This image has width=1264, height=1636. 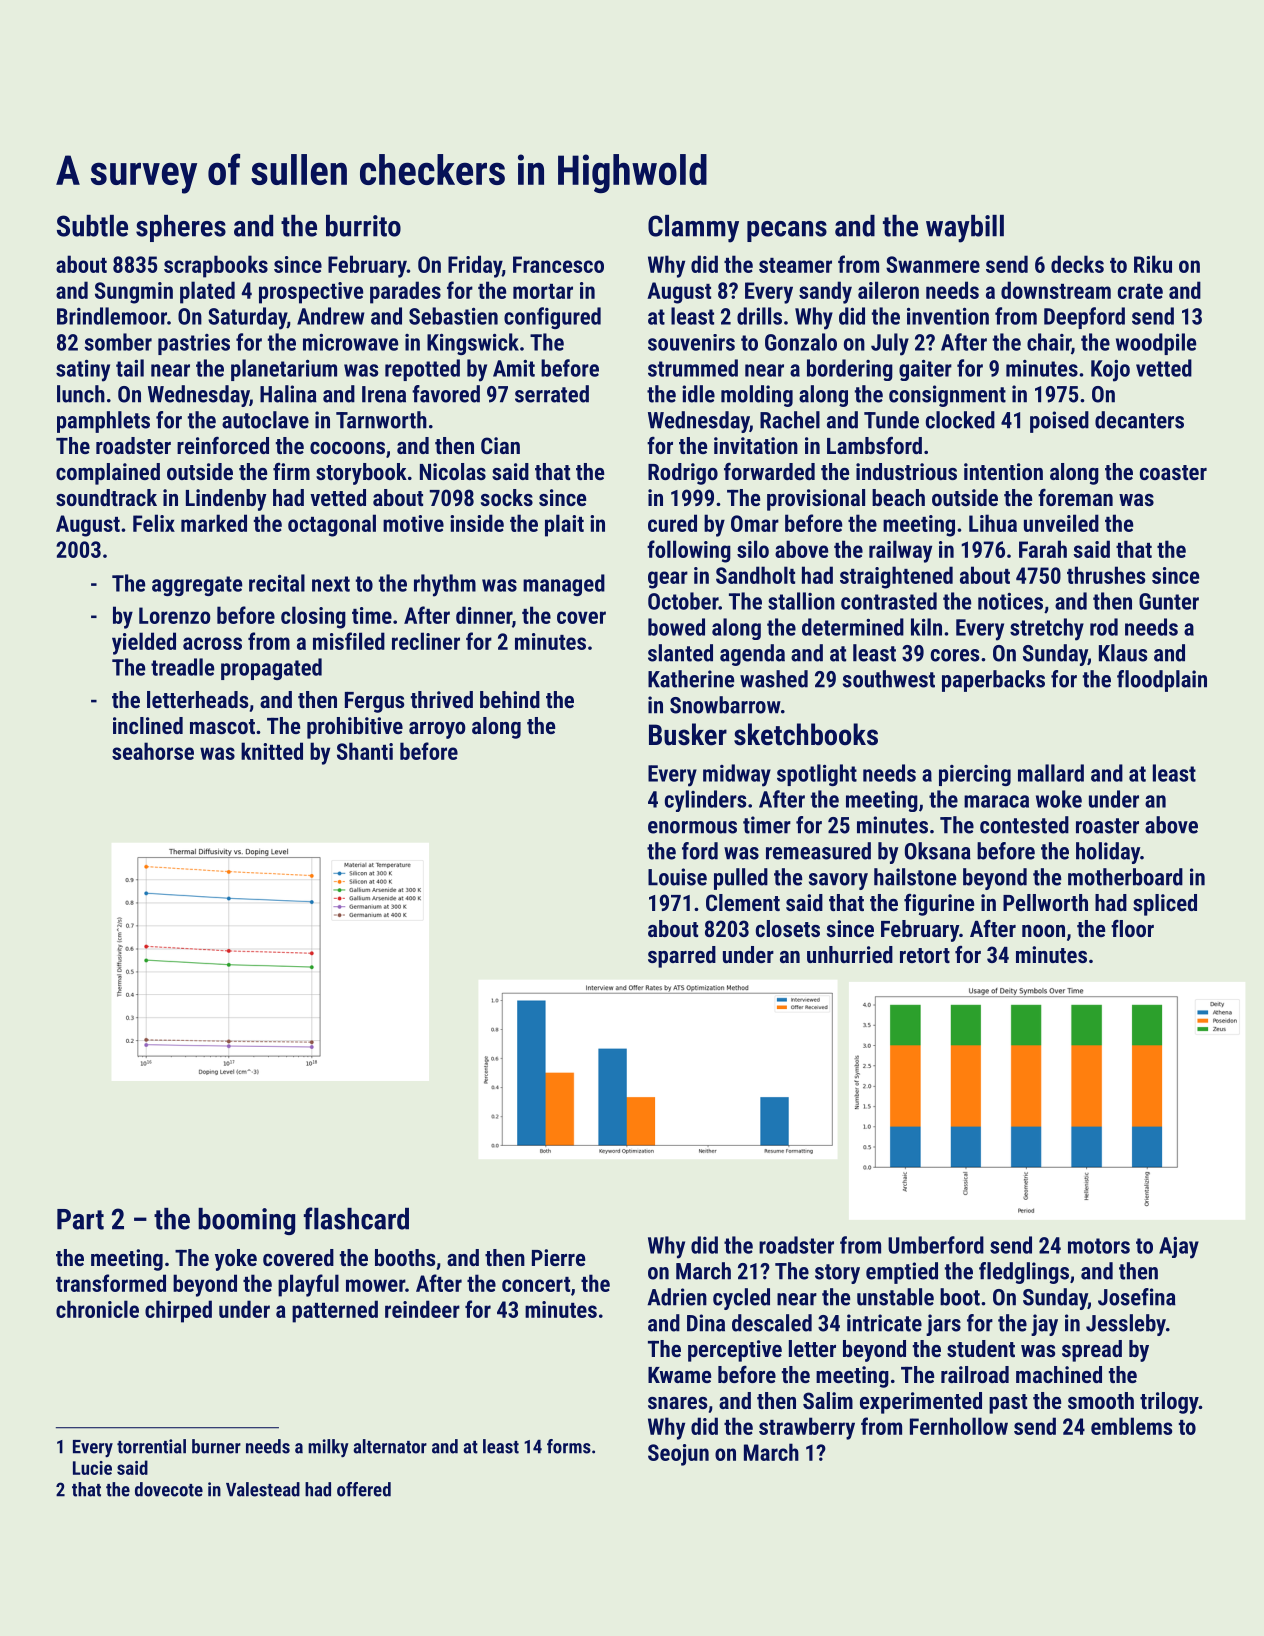 I want to click on floor, so click(x=1132, y=928).
